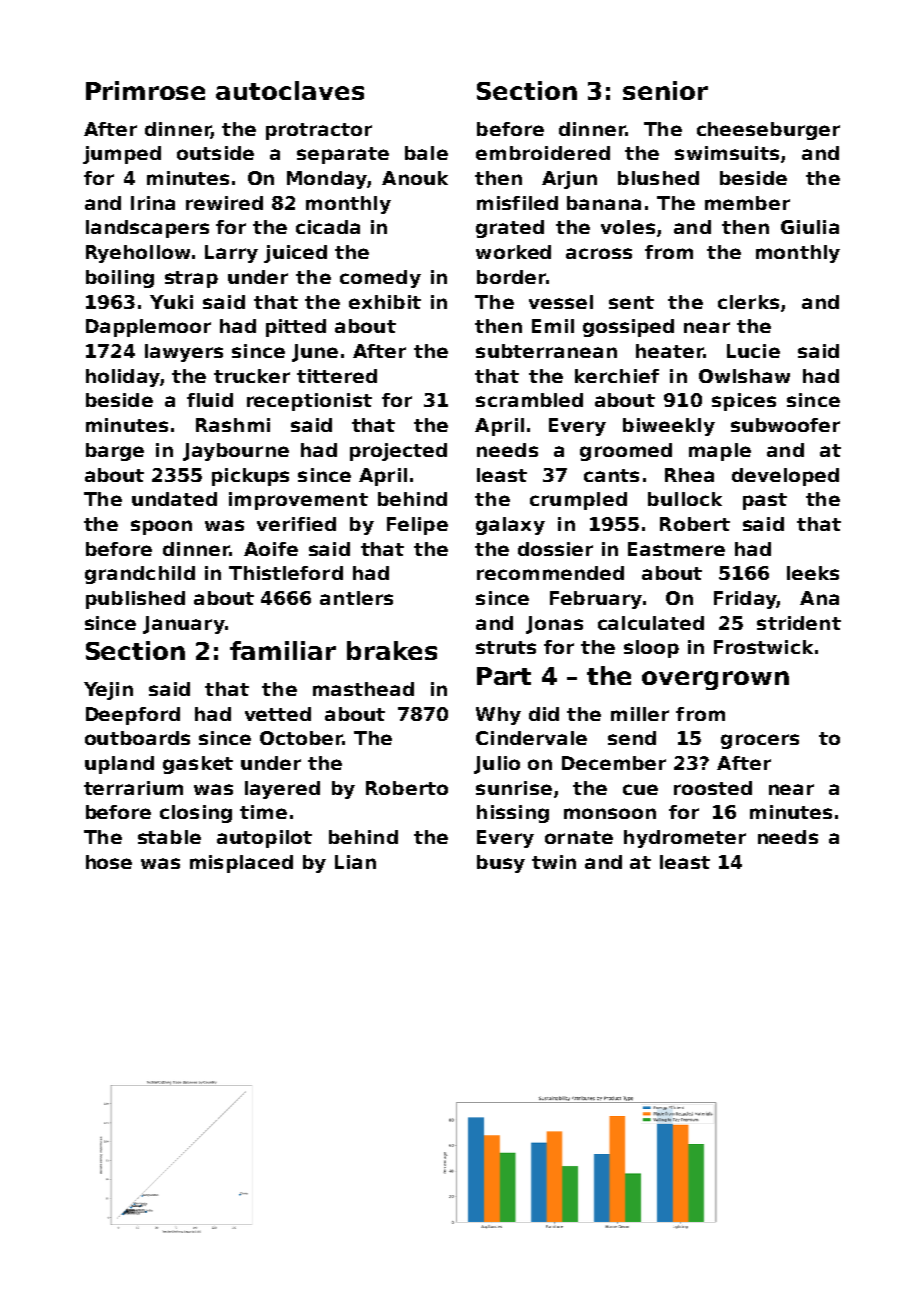 The height and width of the page is (1311, 924). Describe the element at coordinates (283, 650) in the page. I see `familiar` at that location.
